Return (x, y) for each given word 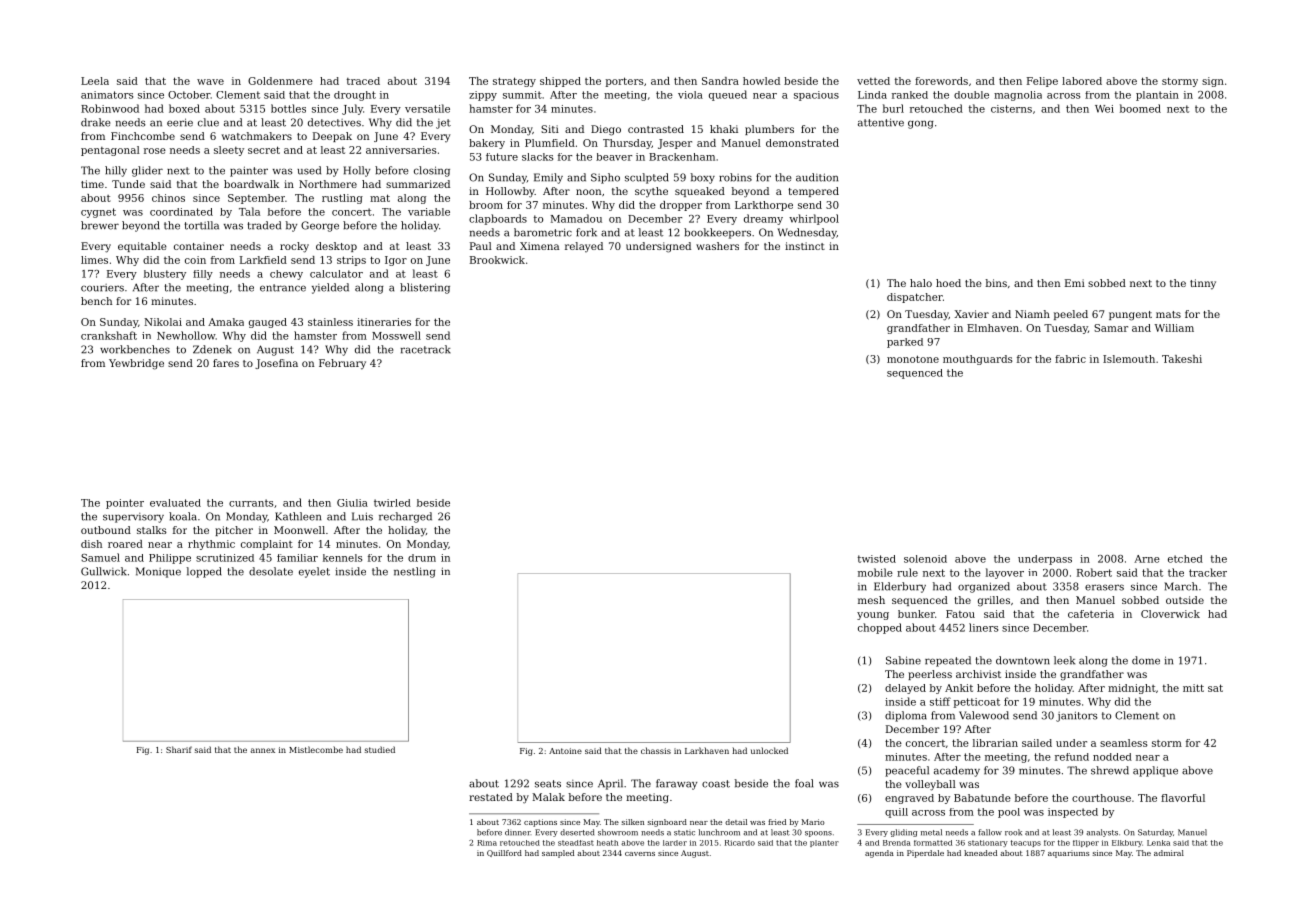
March (1181, 586)
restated (491, 797)
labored (1082, 81)
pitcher (234, 531)
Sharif (179, 749)
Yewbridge (136, 364)
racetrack (426, 349)
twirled (392, 503)
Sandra (720, 81)
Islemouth (1129, 359)
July (352, 109)
